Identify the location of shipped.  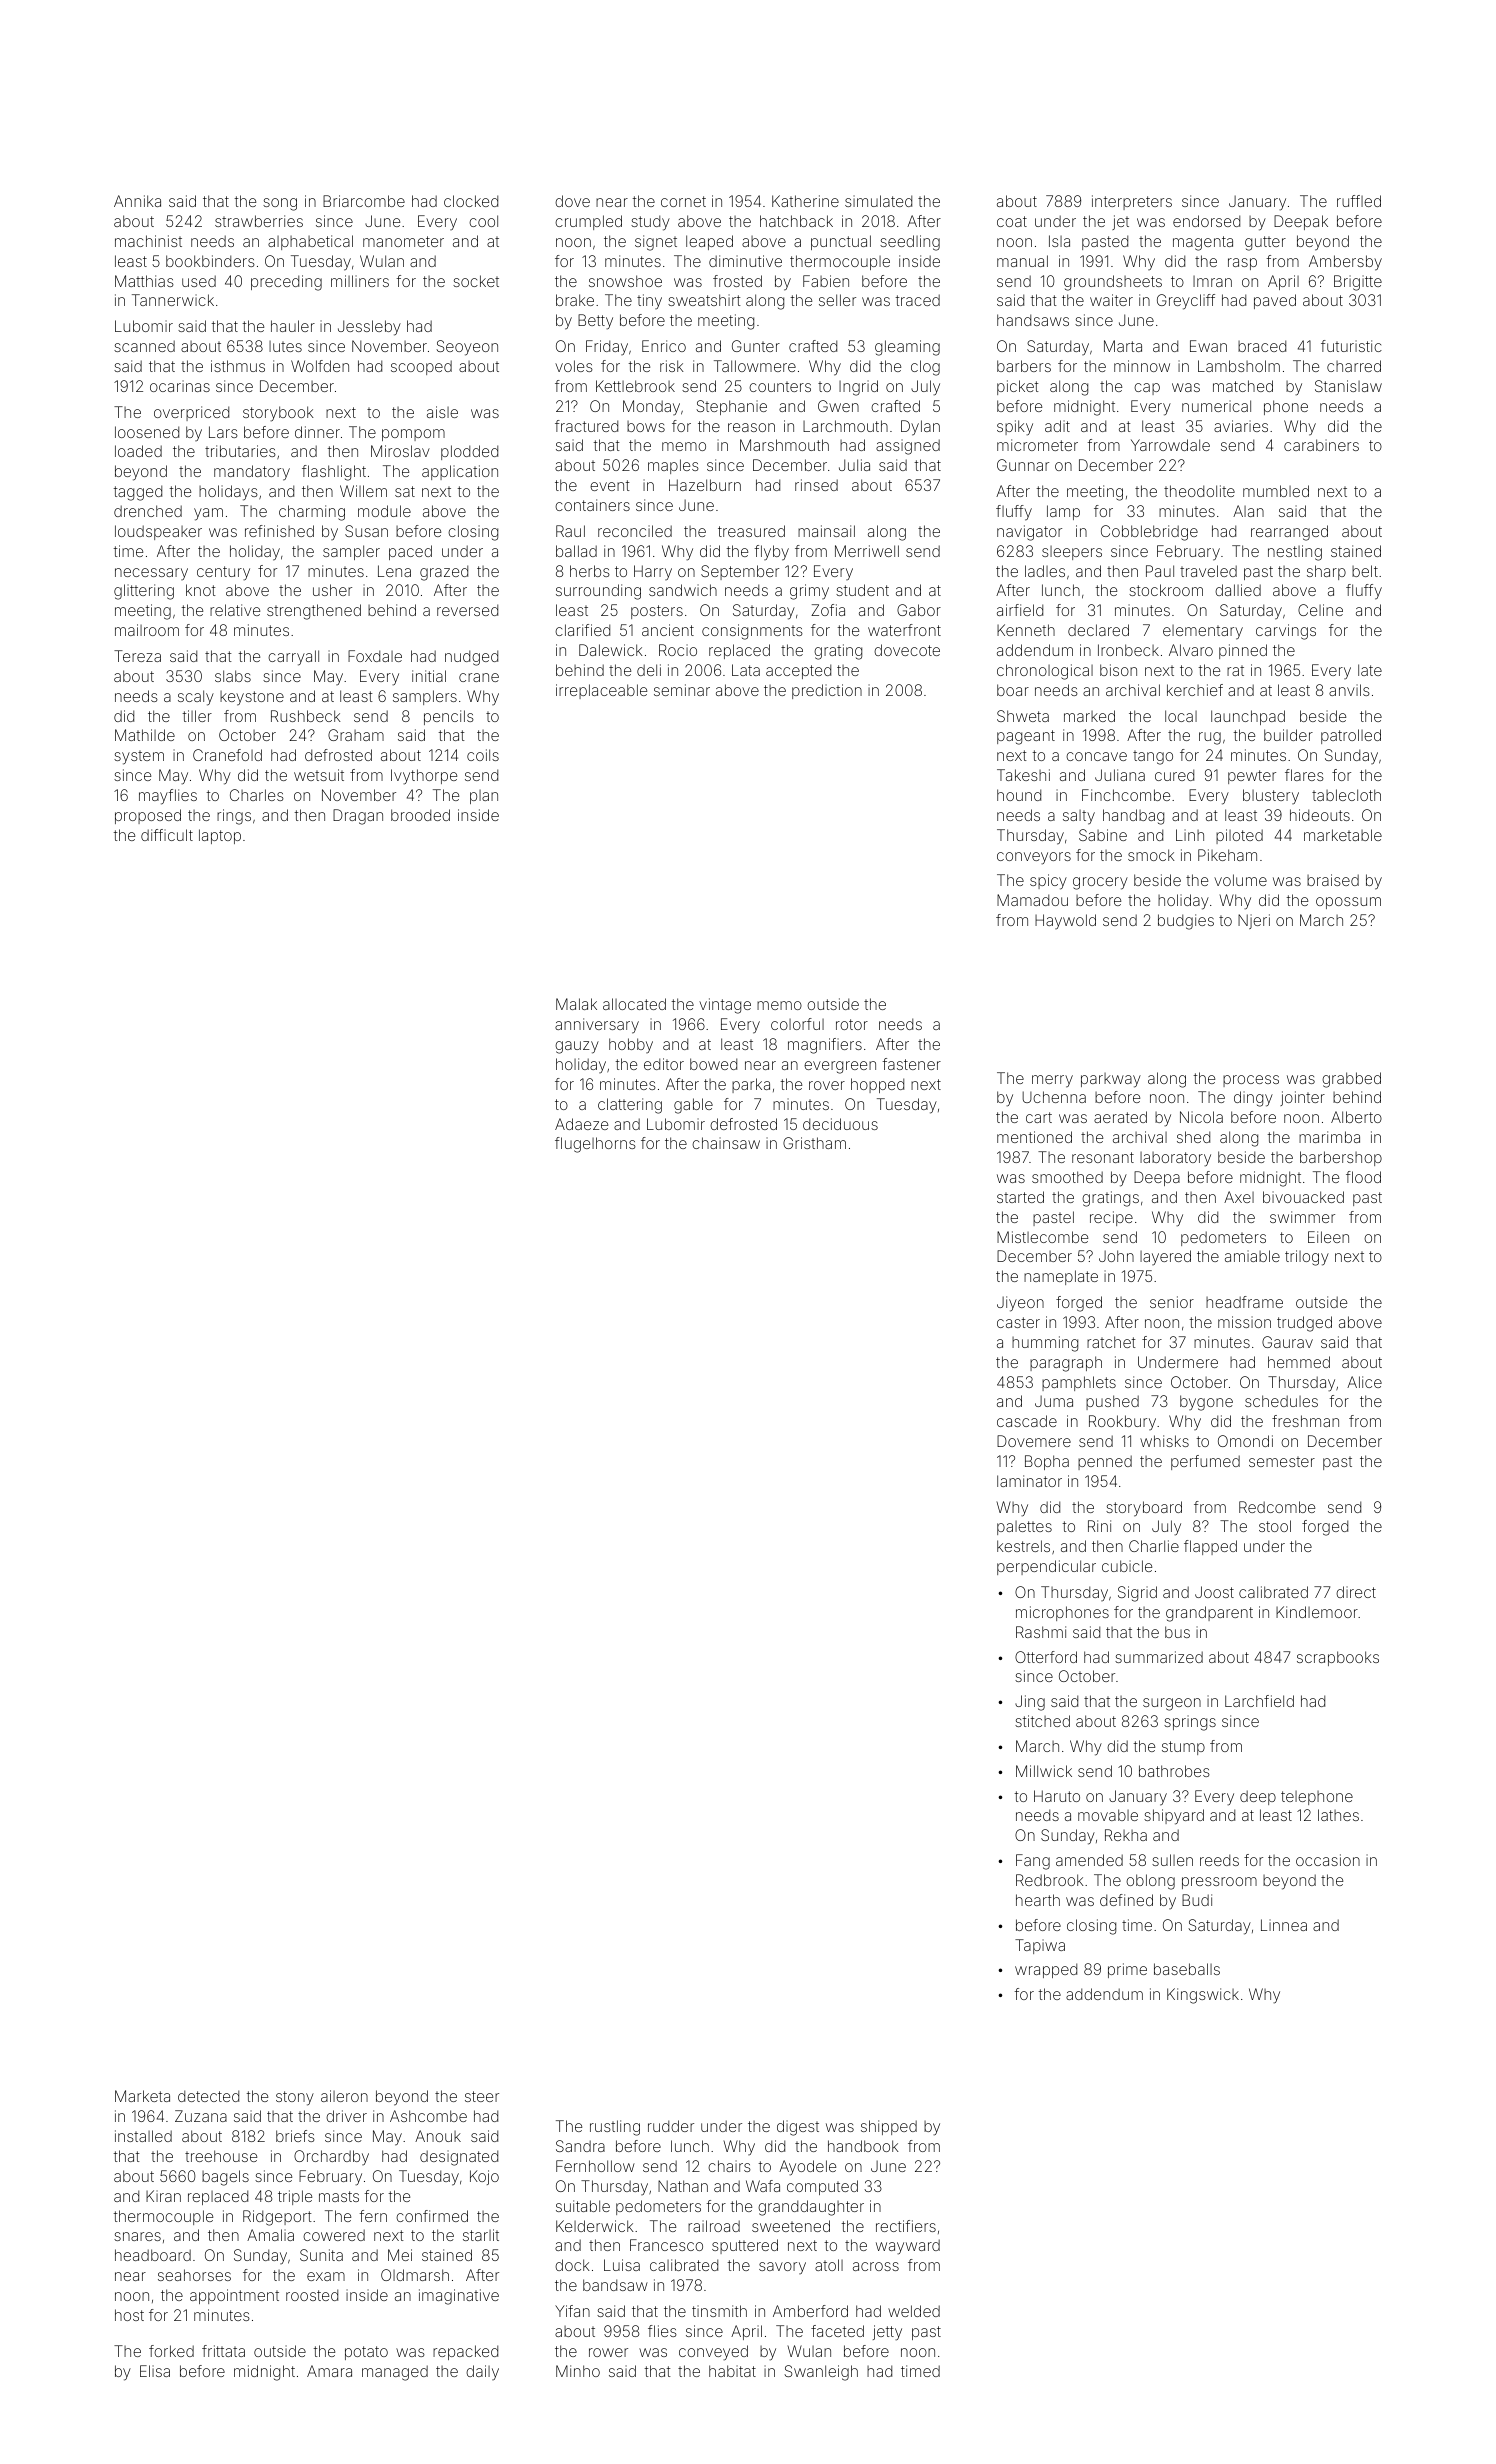
(889, 2127).
